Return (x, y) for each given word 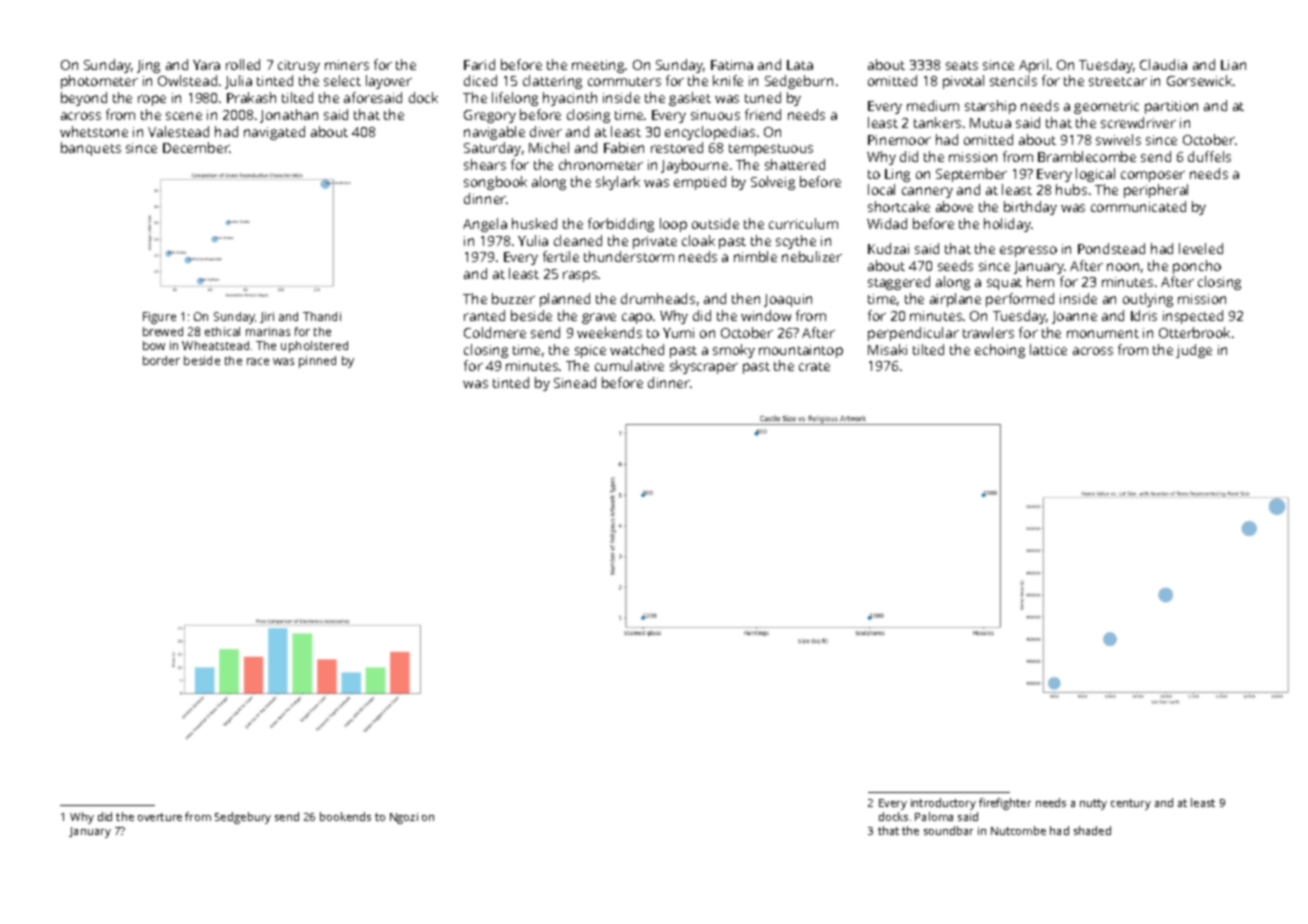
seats (962, 65)
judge (1194, 351)
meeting (598, 66)
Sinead (575, 382)
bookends (345, 816)
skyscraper (704, 367)
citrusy (299, 66)
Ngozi (404, 818)
